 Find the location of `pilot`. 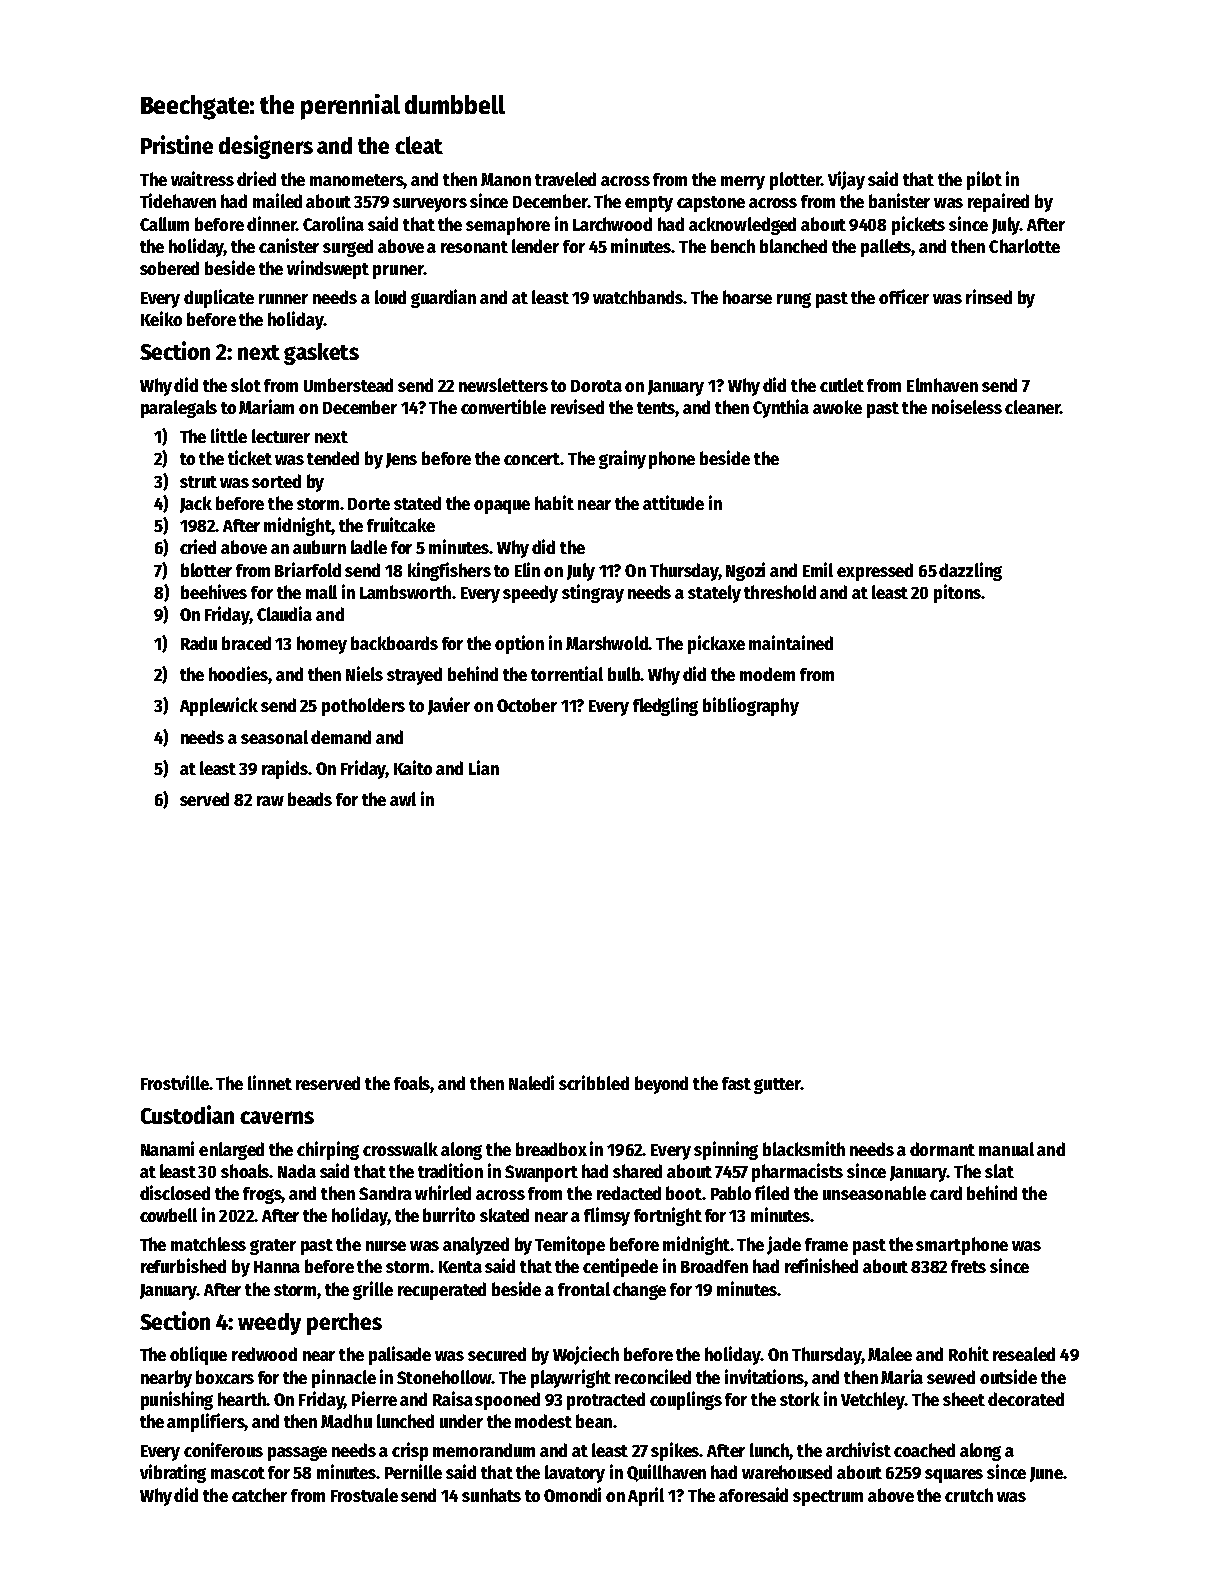

pilot is located at coordinates (984, 180).
